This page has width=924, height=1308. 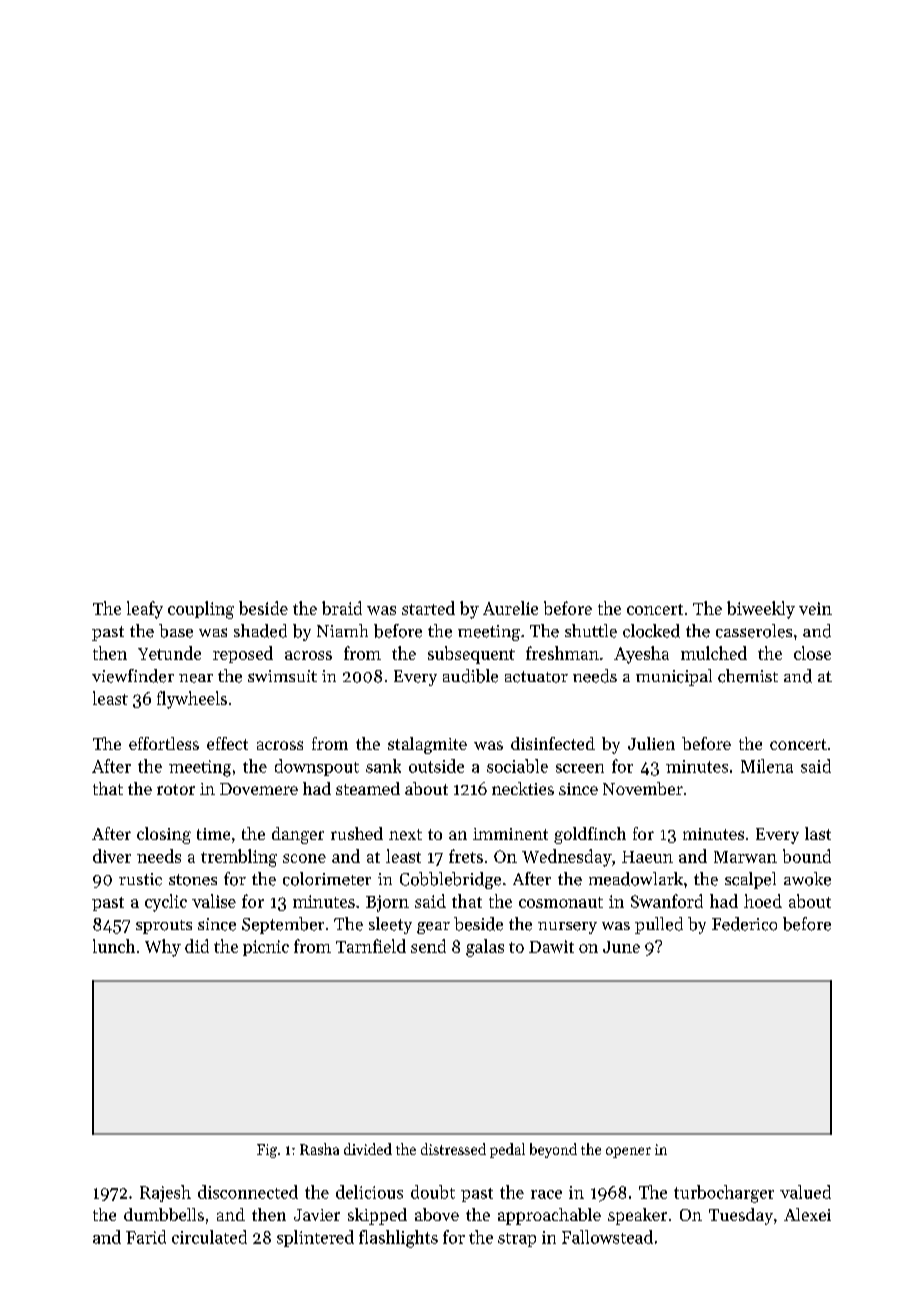 What do you see at coordinates (807, 1214) in the page?
I see `Alexei` at bounding box center [807, 1214].
